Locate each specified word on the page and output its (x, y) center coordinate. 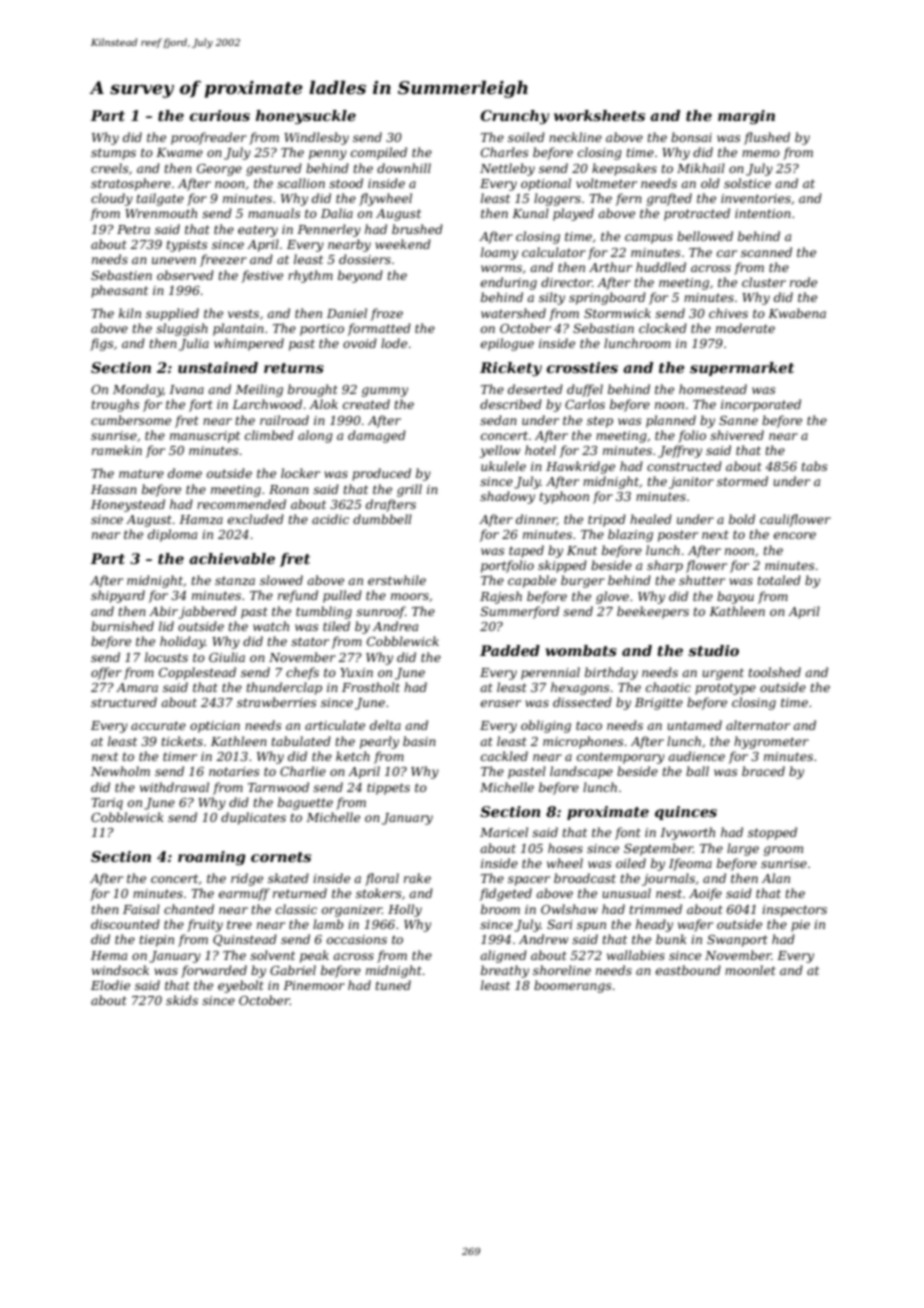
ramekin (117, 450)
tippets (388, 789)
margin (746, 117)
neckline (575, 137)
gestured (274, 169)
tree (239, 924)
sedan (498, 420)
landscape (581, 772)
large (743, 849)
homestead (713, 389)
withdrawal (174, 787)
